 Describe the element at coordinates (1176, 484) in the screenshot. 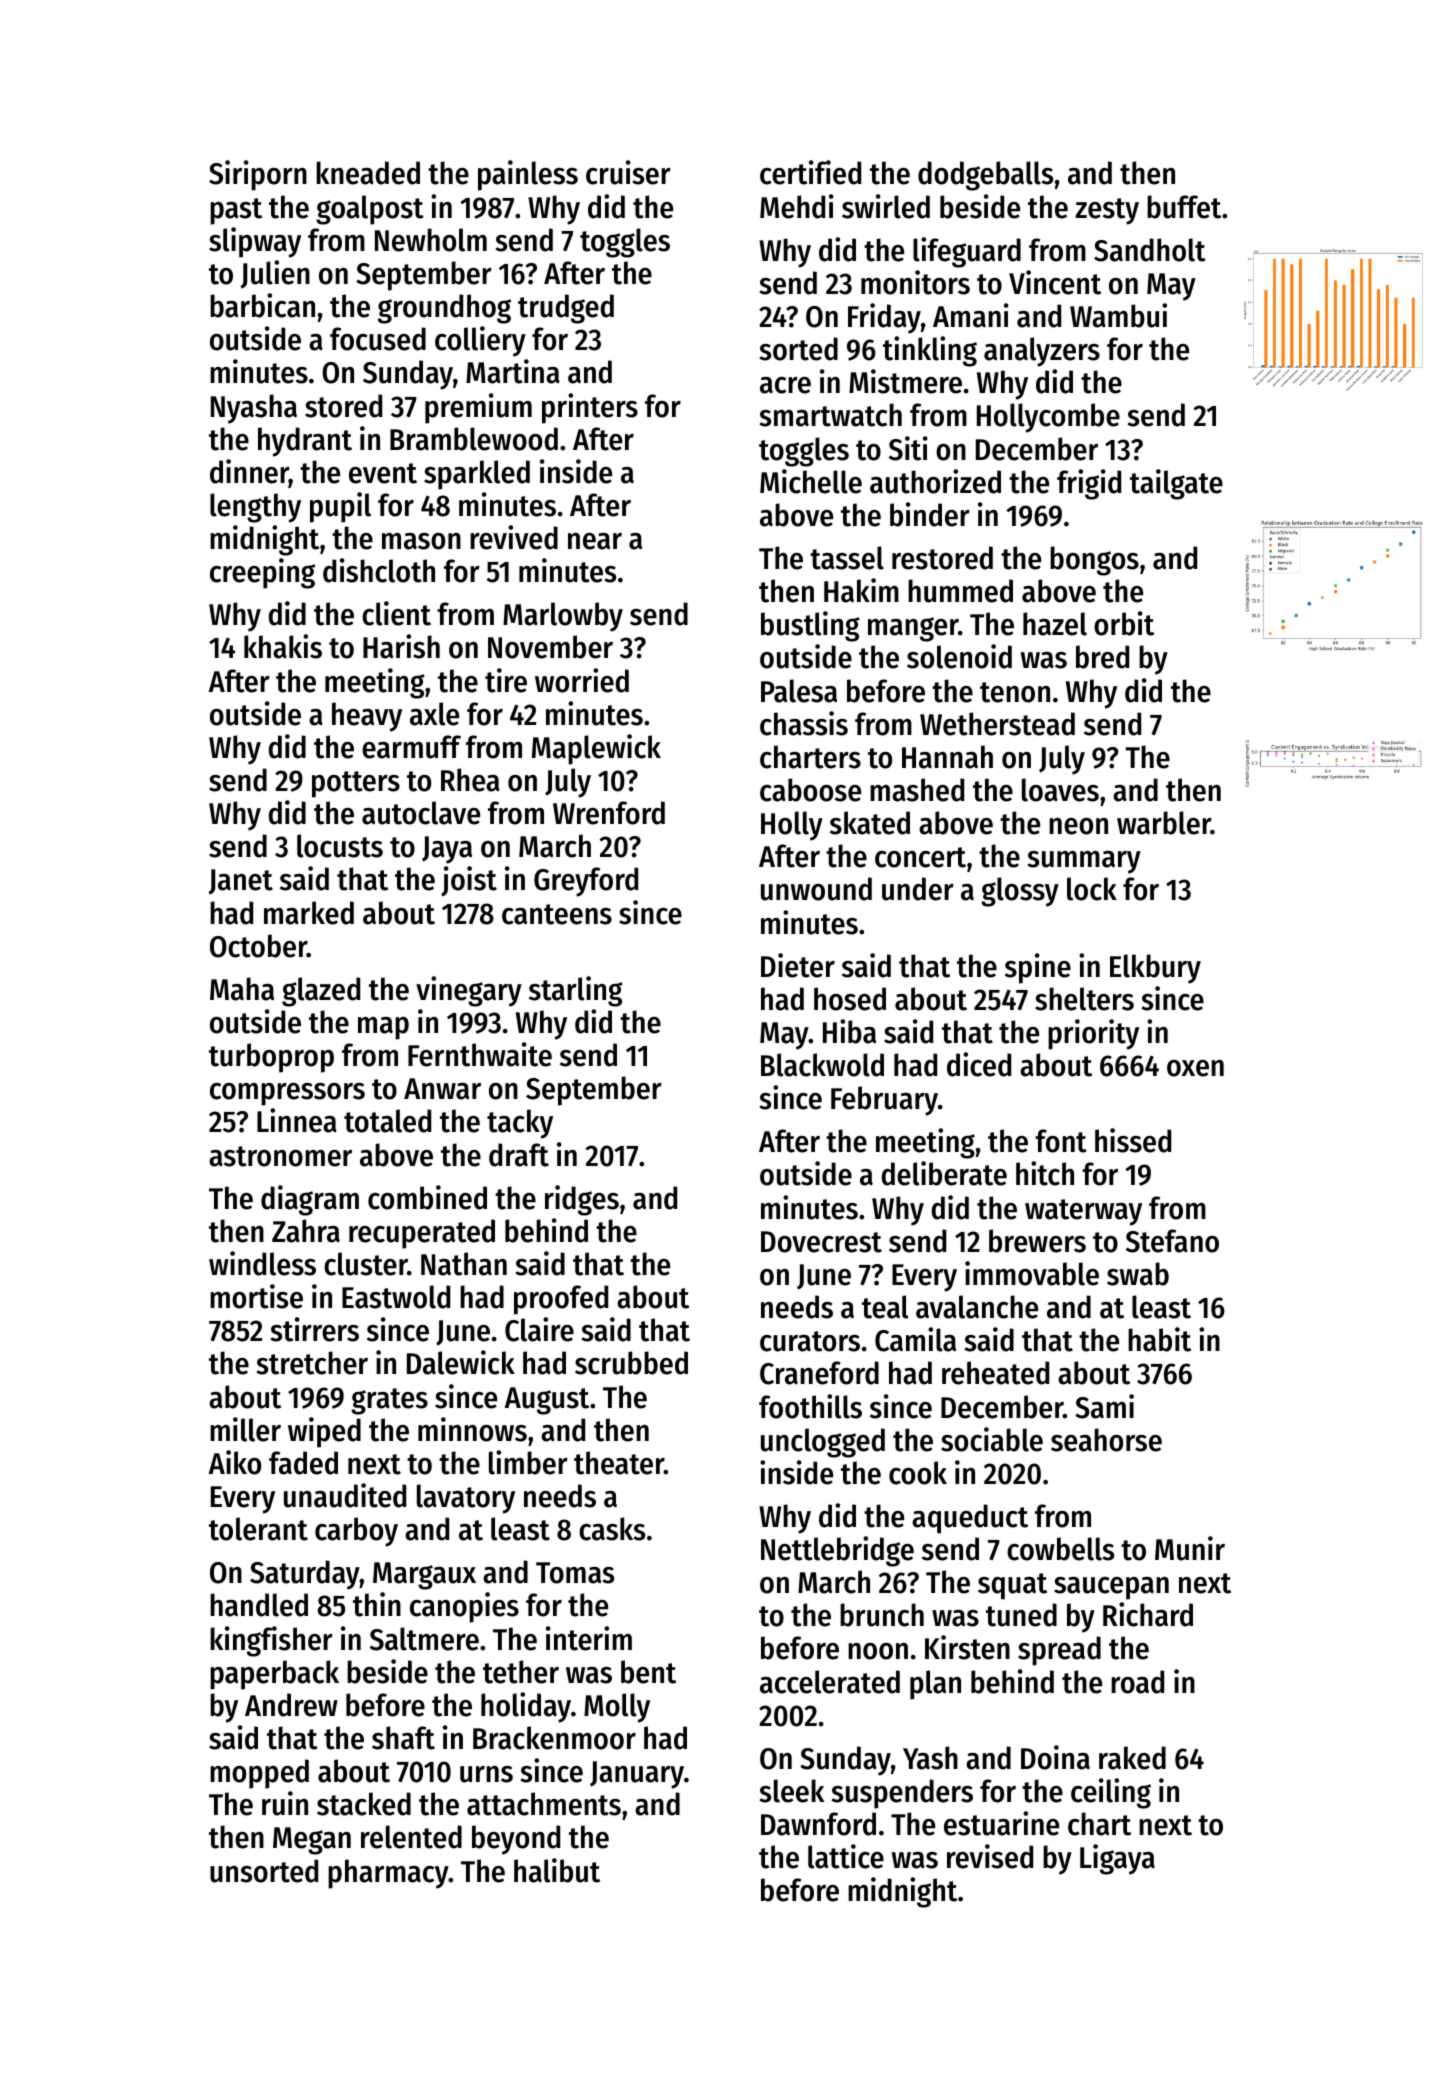

I see `tailgate` at that location.
